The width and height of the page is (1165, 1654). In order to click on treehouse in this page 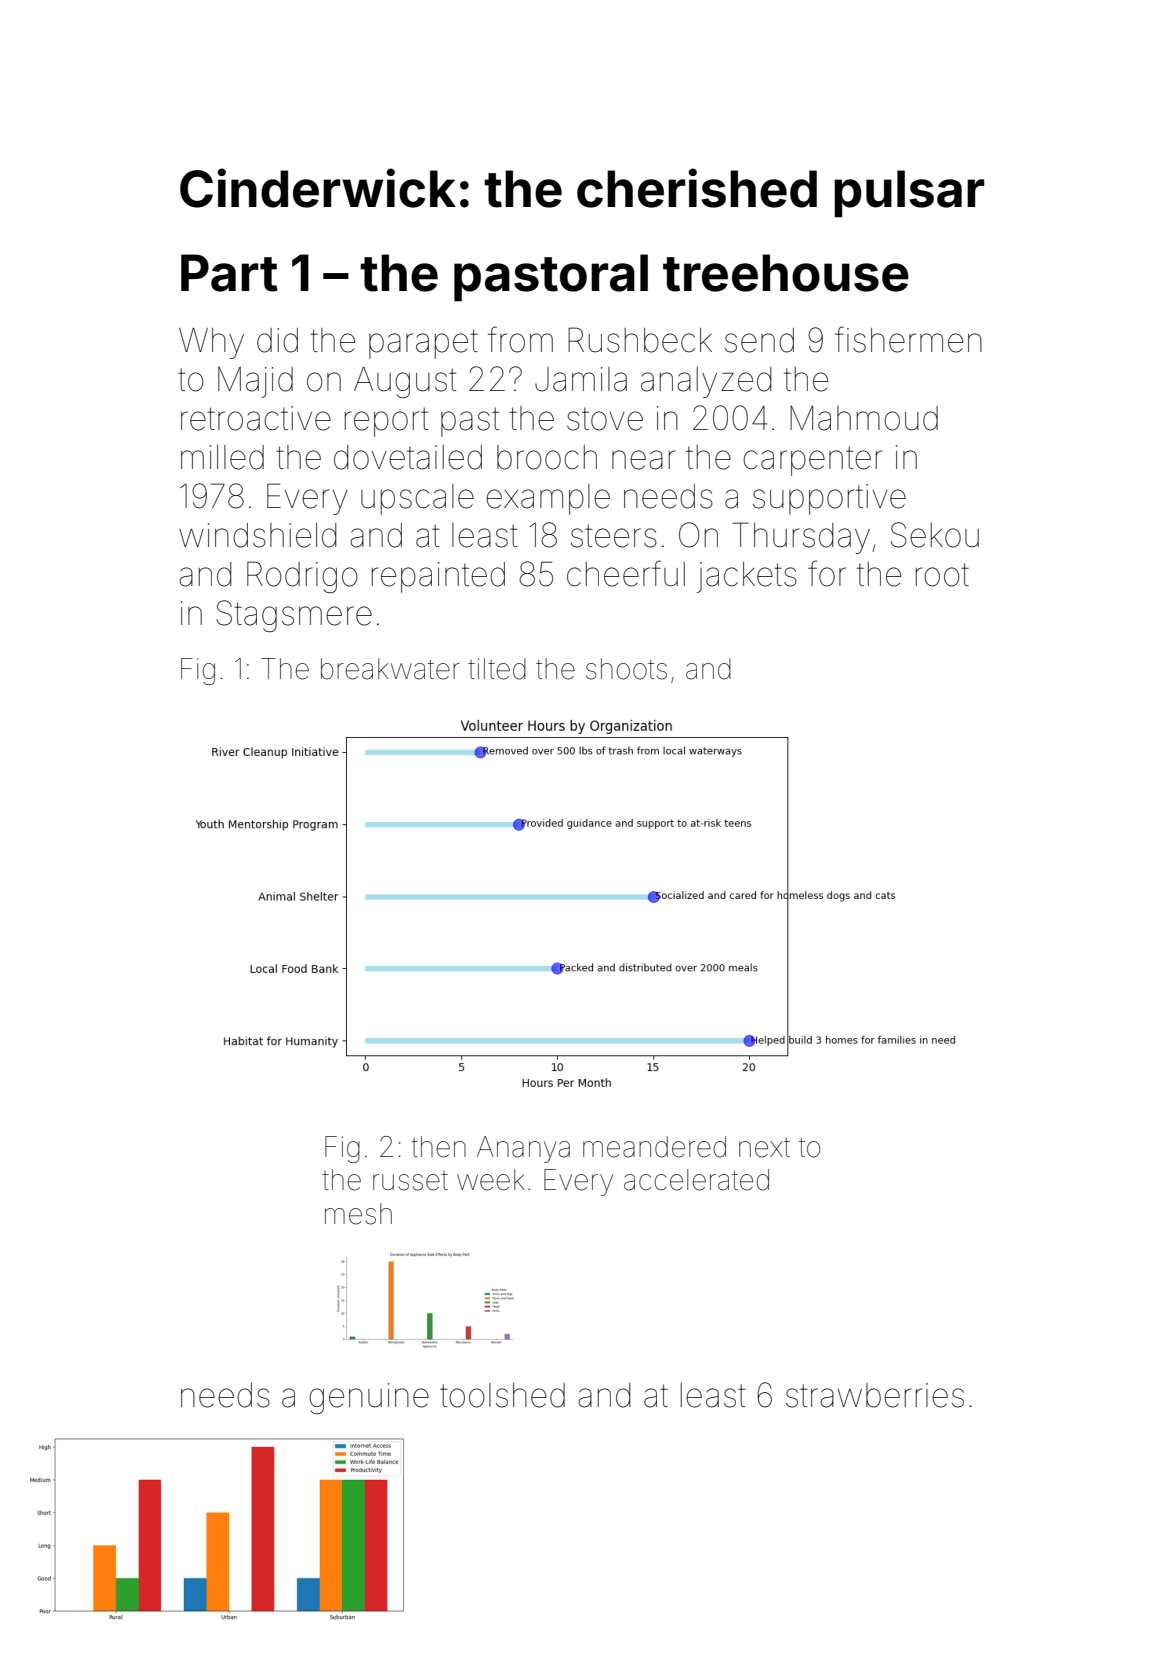, I will do `click(786, 273)`.
